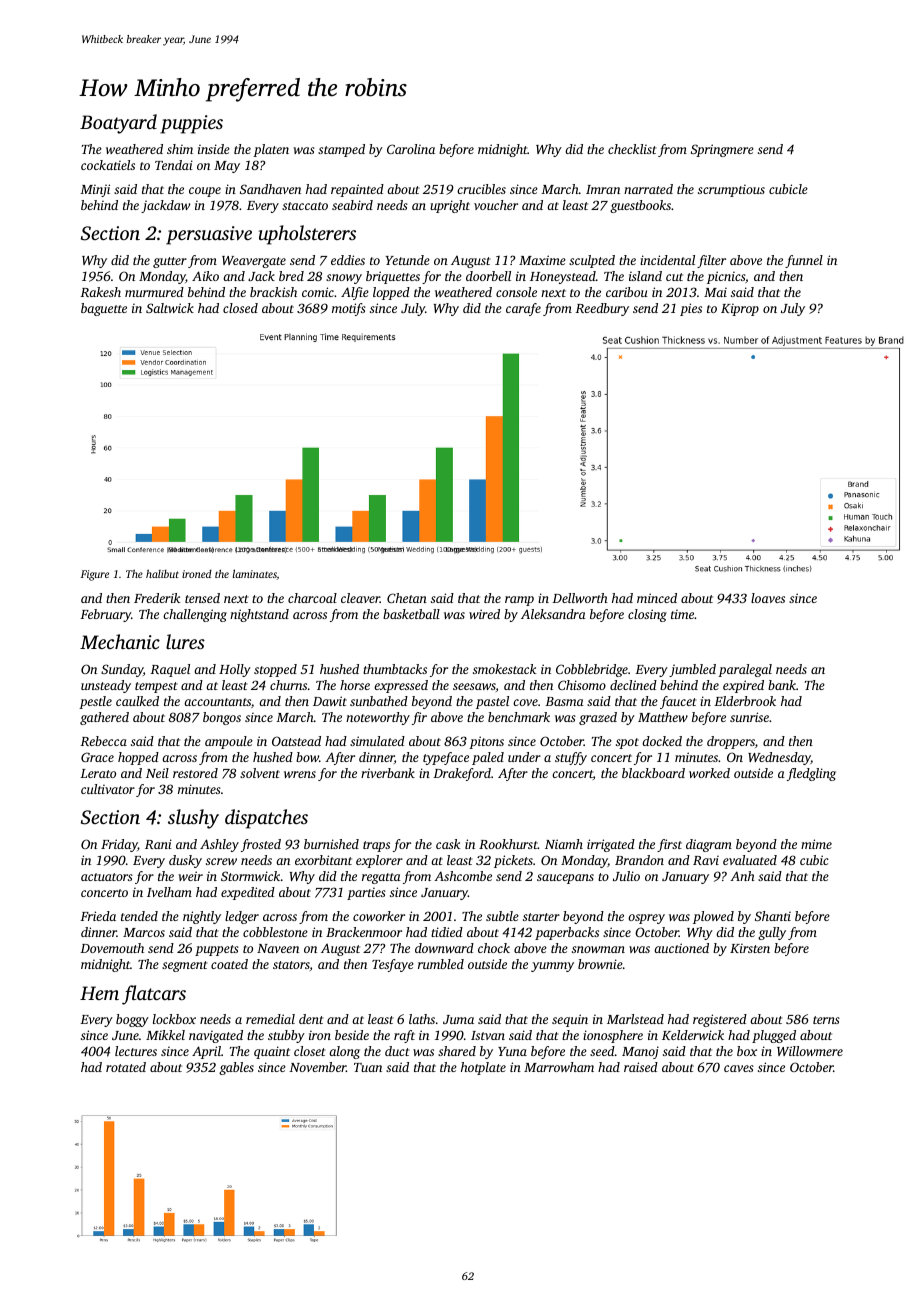 The height and width of the screenshot is (1308, 924). I want to click on cultivator, so click(108, 789).
